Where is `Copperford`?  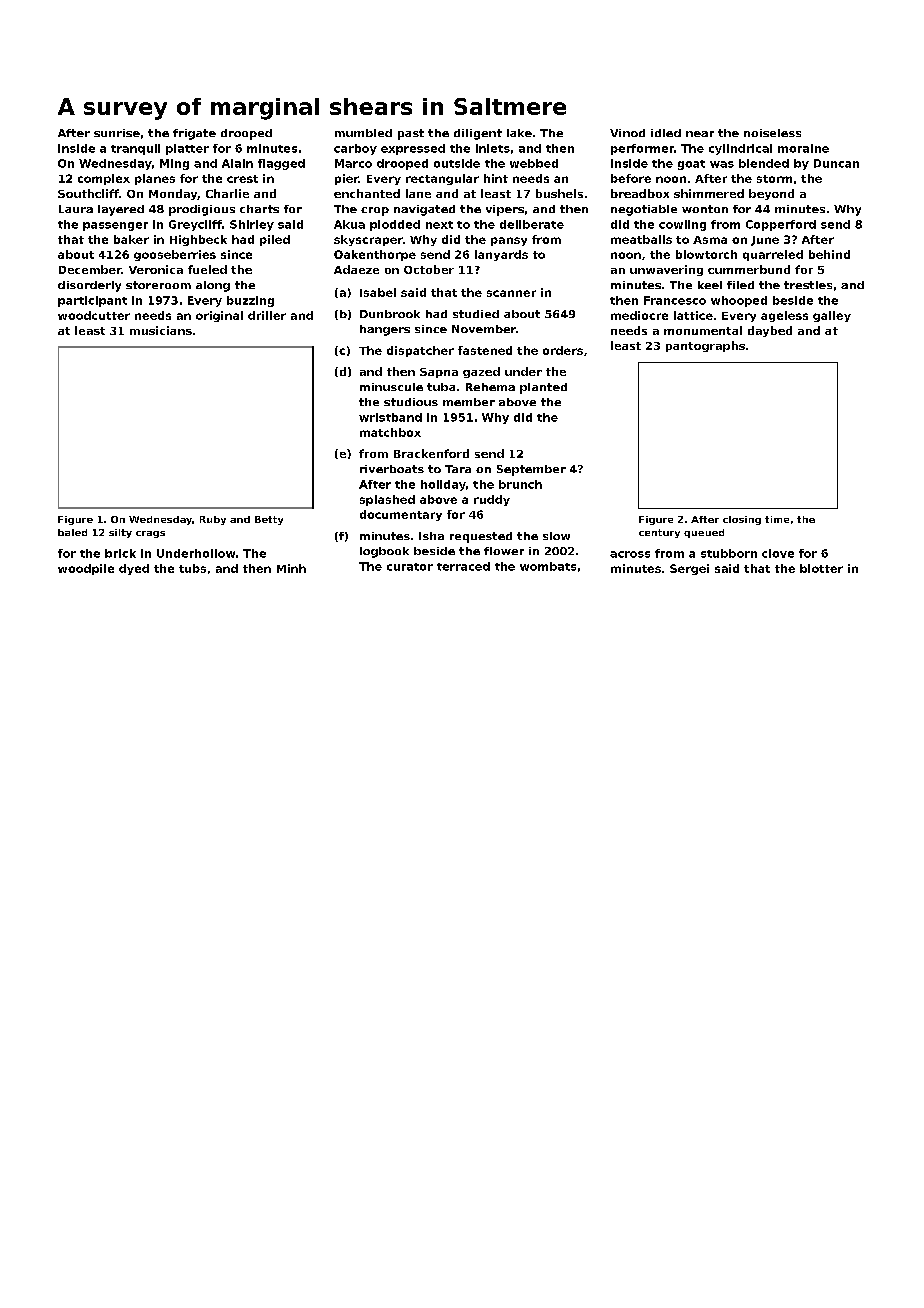
Copperford is located at coordinates (781, 225).
